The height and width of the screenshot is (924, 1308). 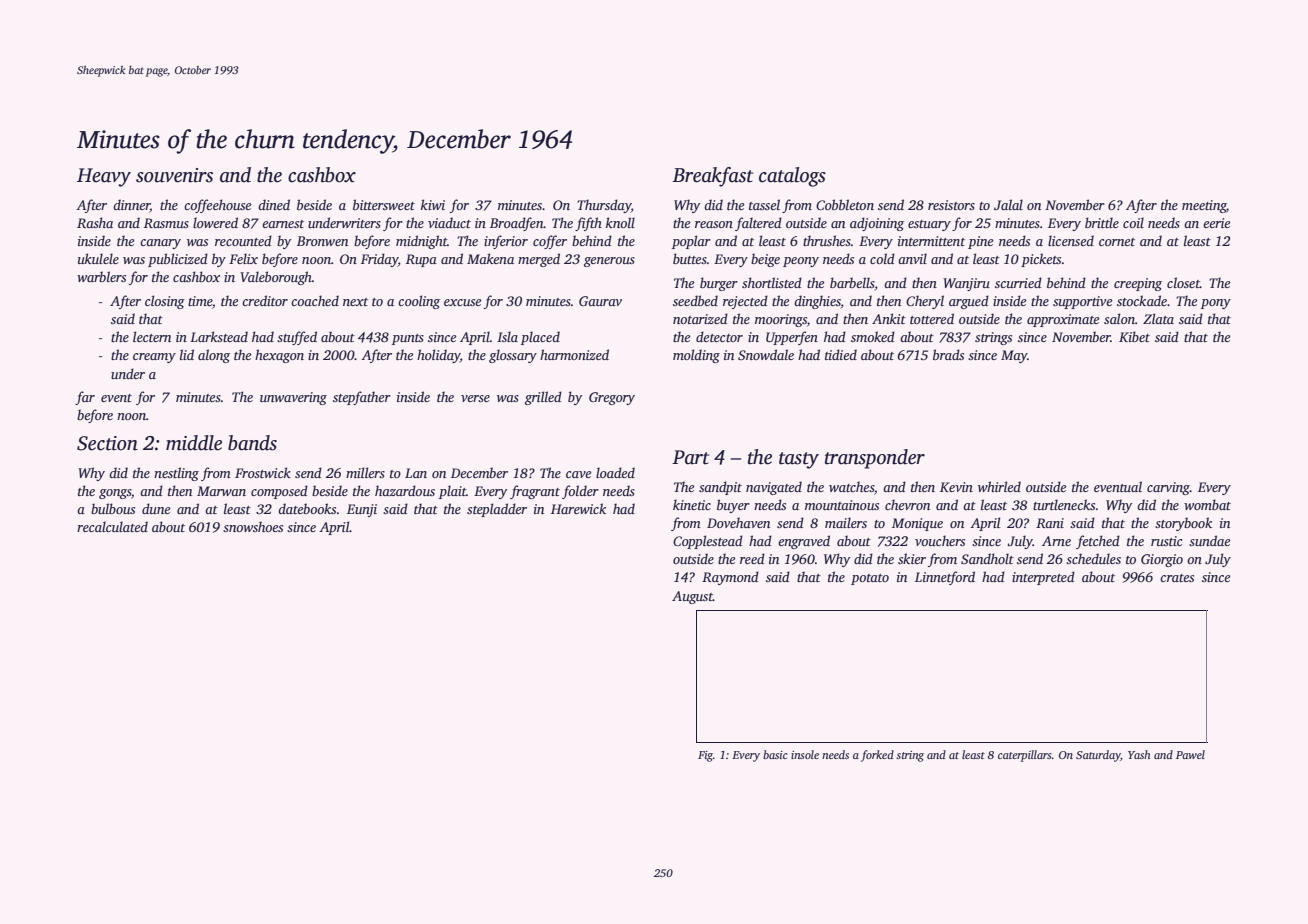 What do you see at coordinates (1063, 320) in the screenshot?
I see `approximate` at bounding box center [1063, 320].
